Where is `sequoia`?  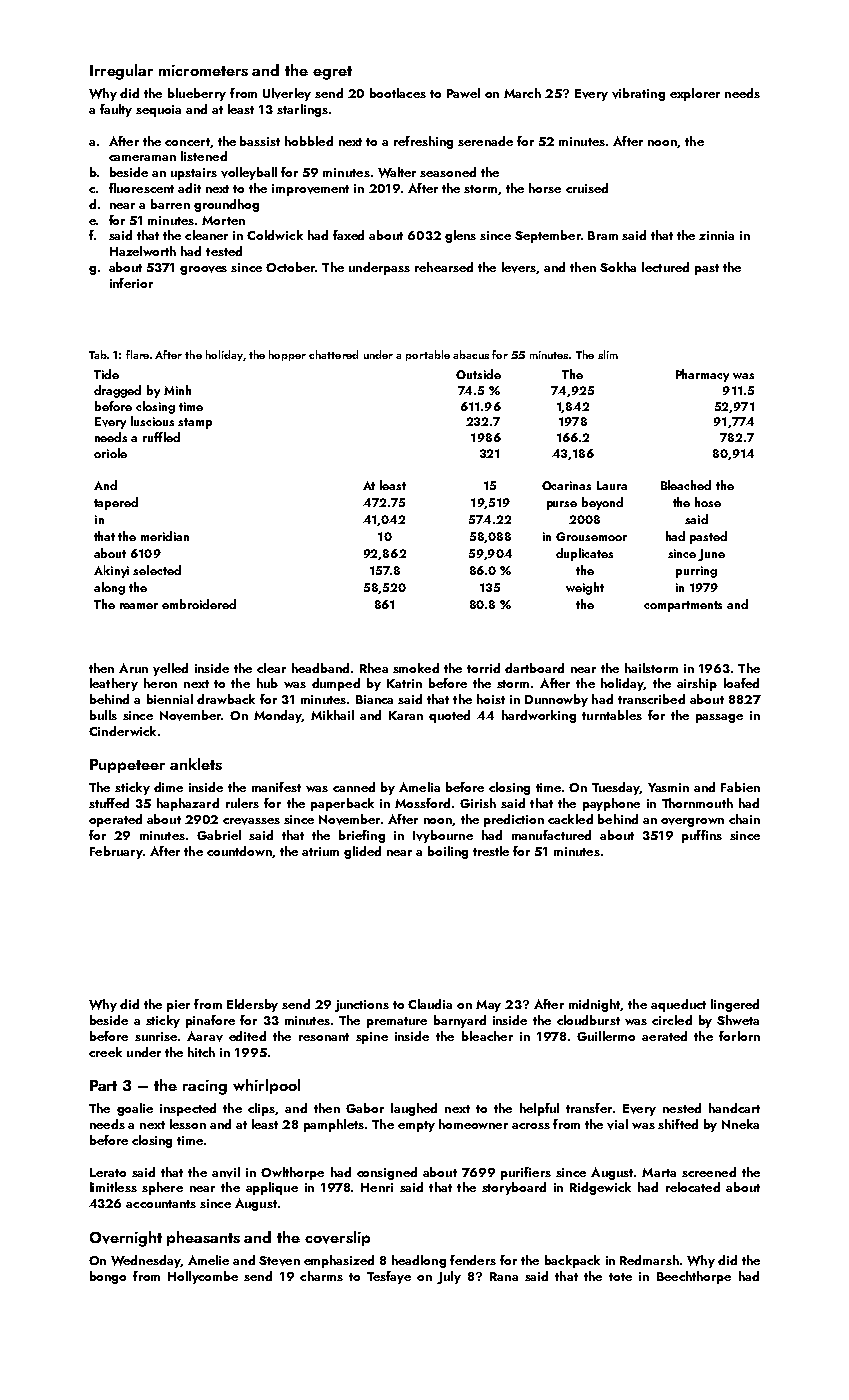
sequoia is located at coordinates (158, 111).
